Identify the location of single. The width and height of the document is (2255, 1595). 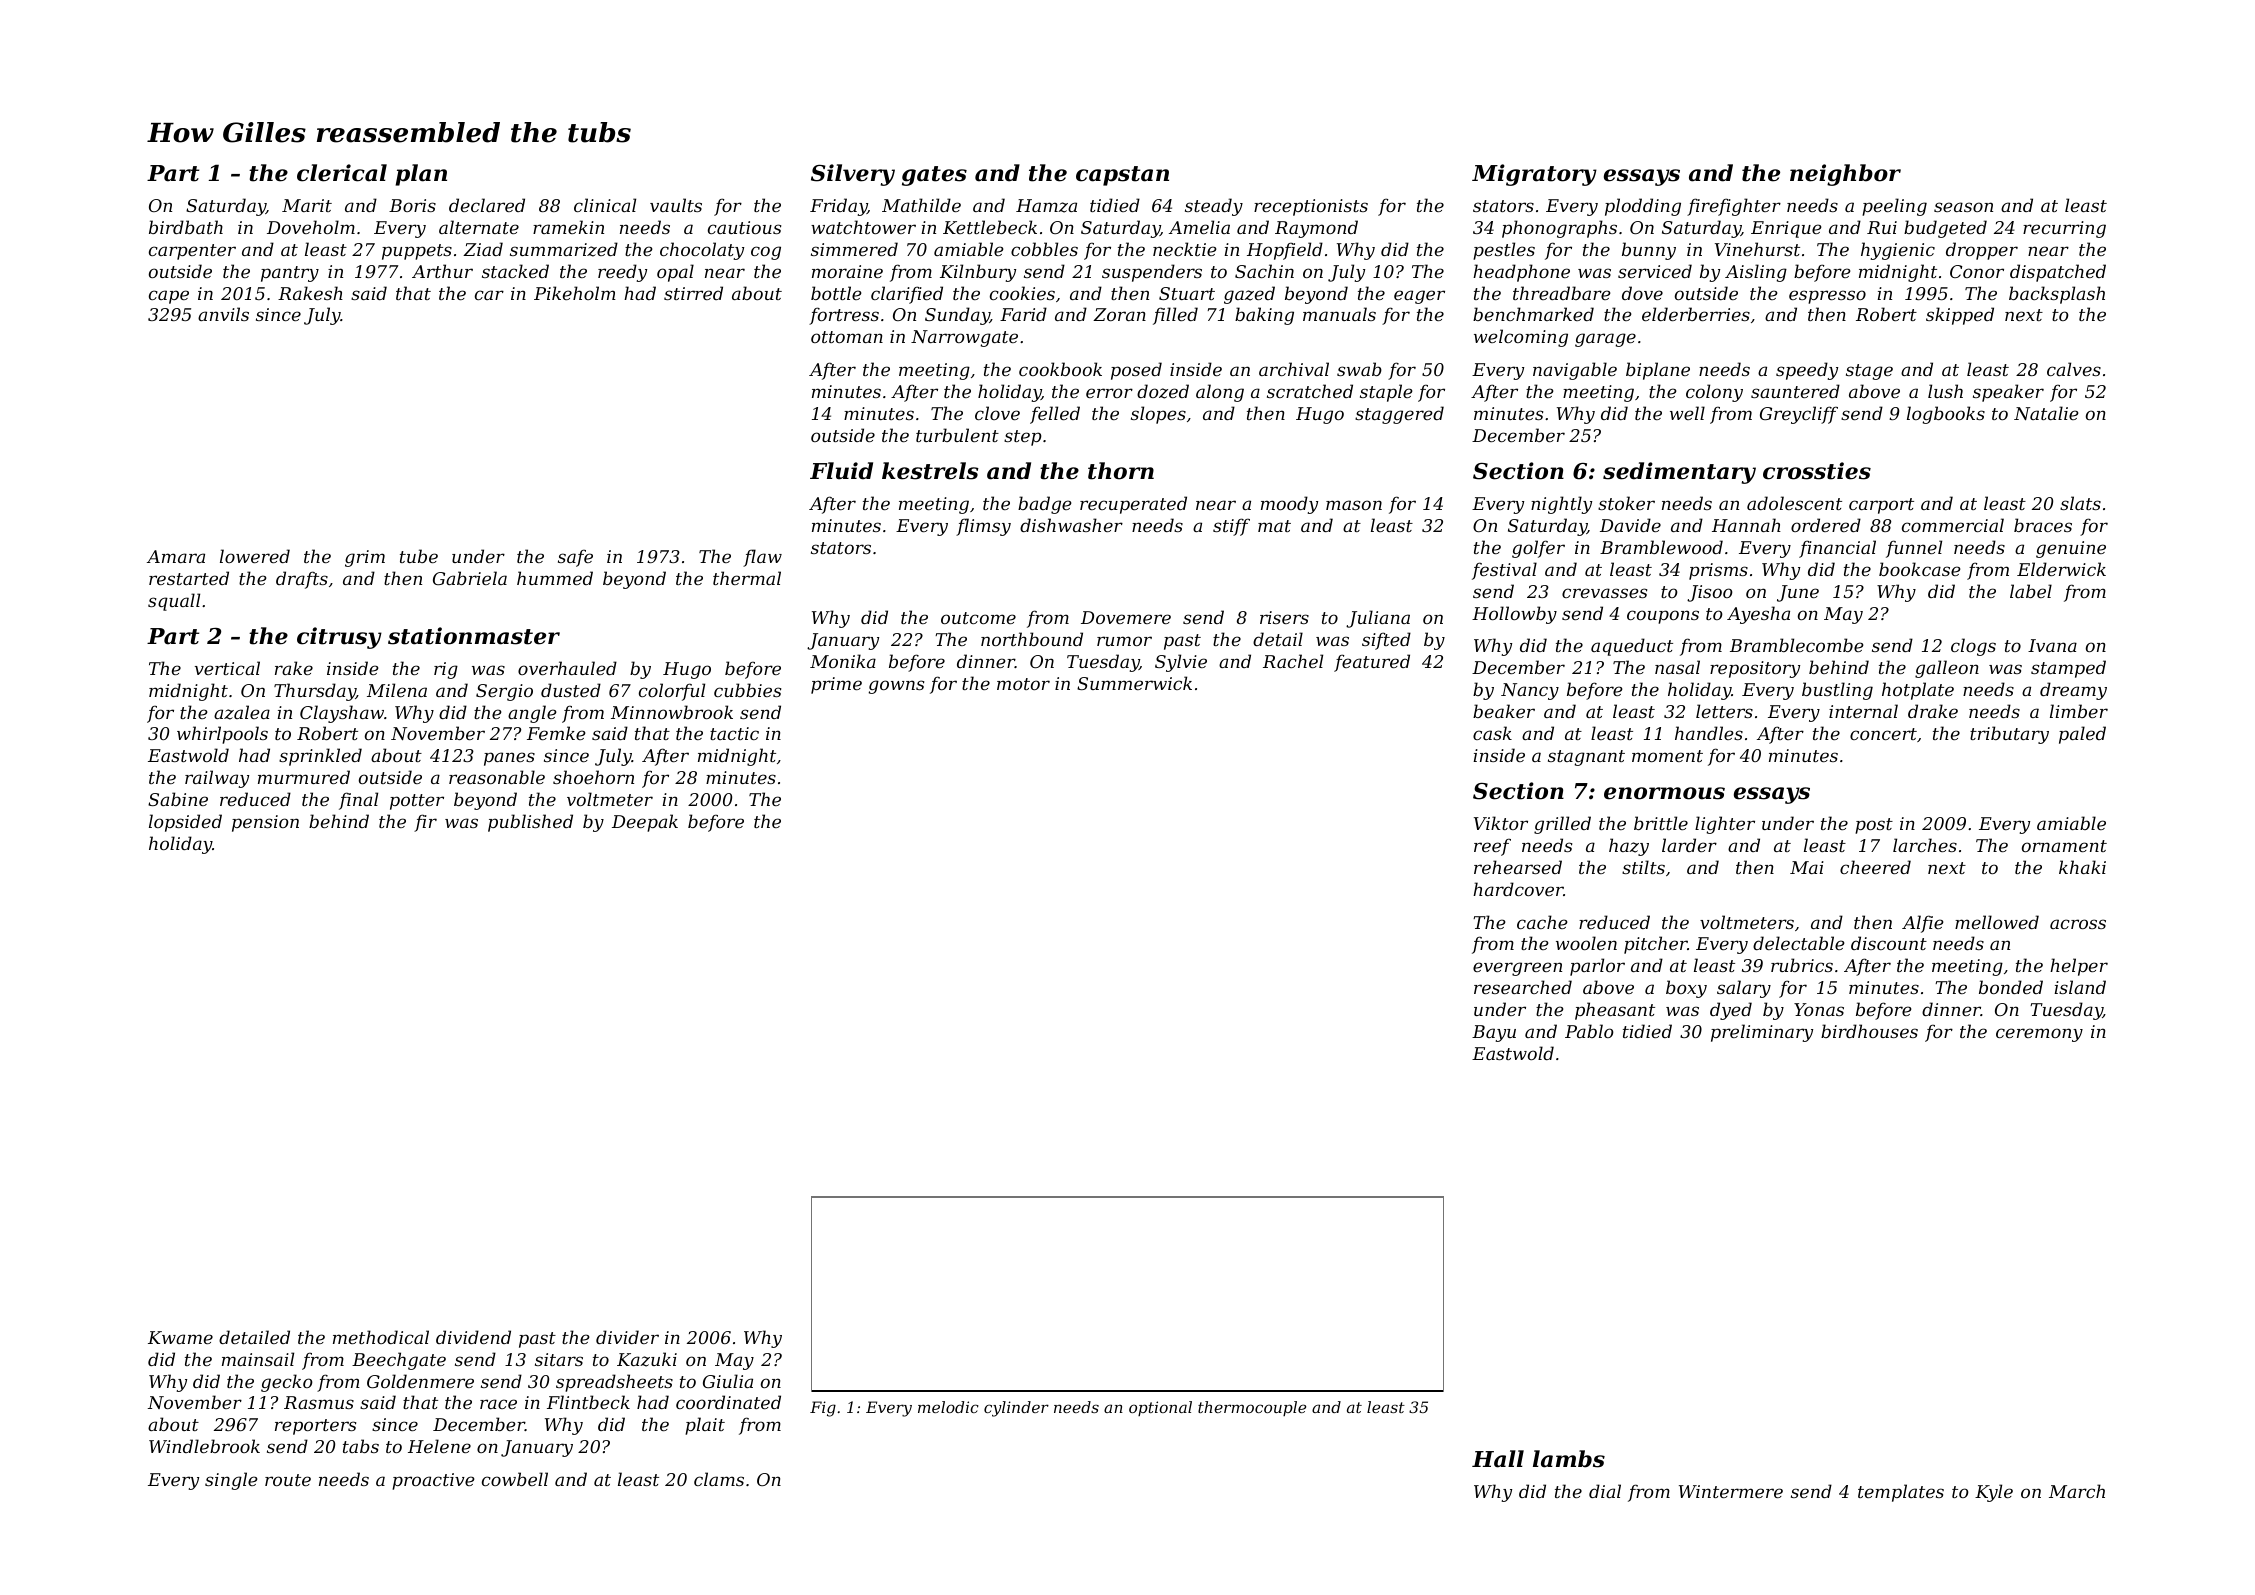
(231, 1481).
